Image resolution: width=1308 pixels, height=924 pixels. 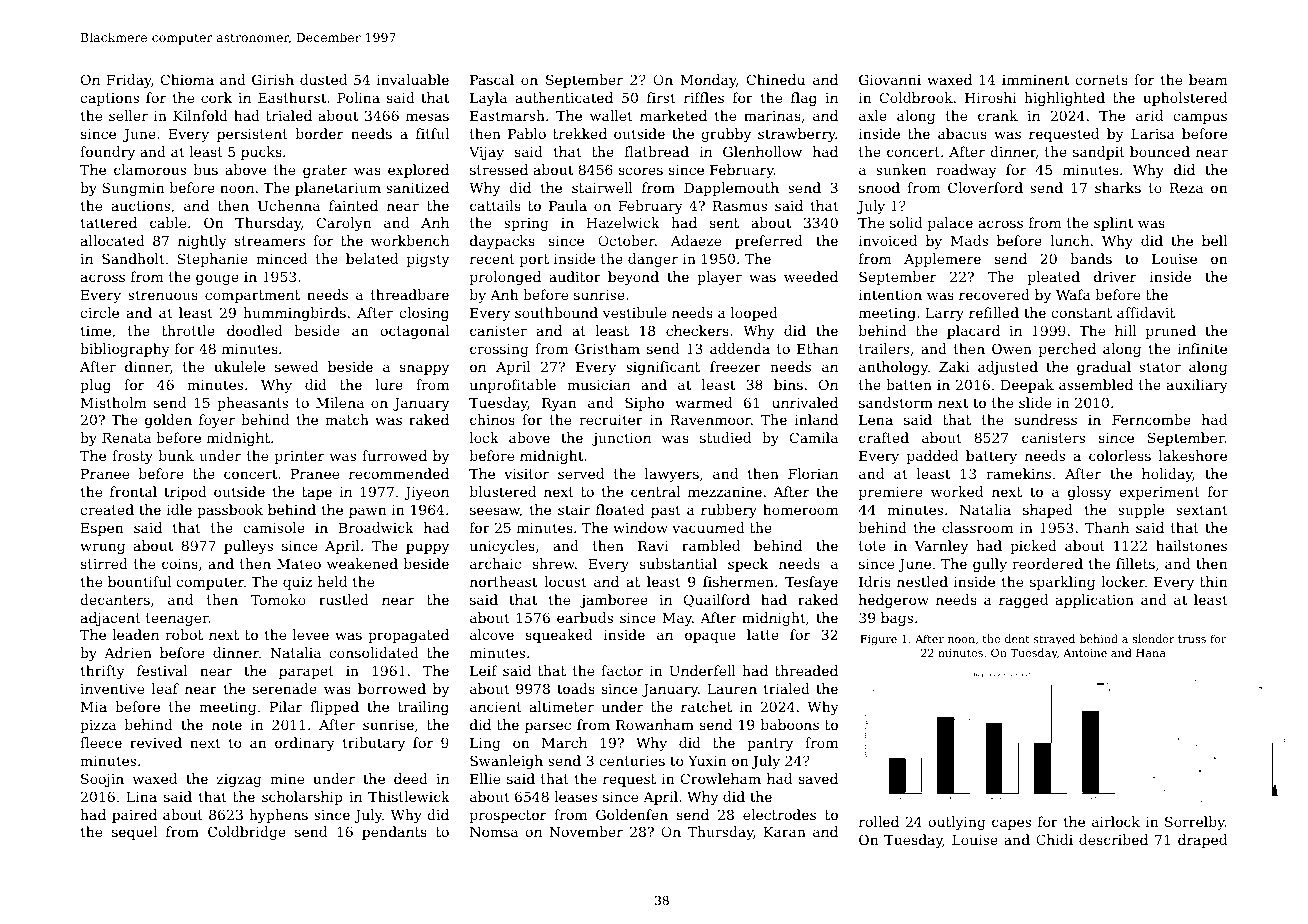 What do you see at coordinates (323, 79) in the document?
I see `dusted` at bounding box center [323, 79].
